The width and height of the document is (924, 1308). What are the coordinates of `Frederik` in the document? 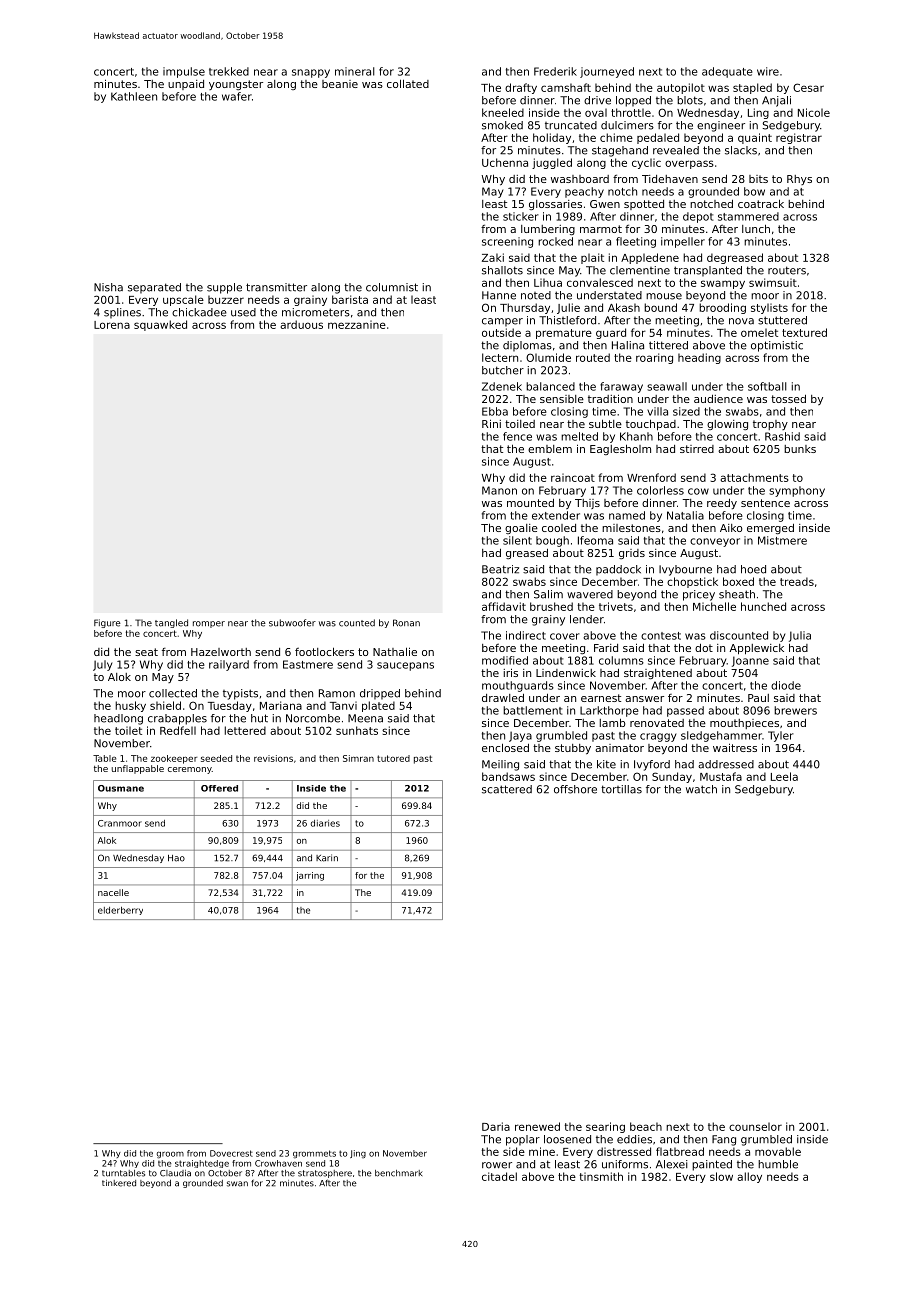 It's located at (555, 71).
